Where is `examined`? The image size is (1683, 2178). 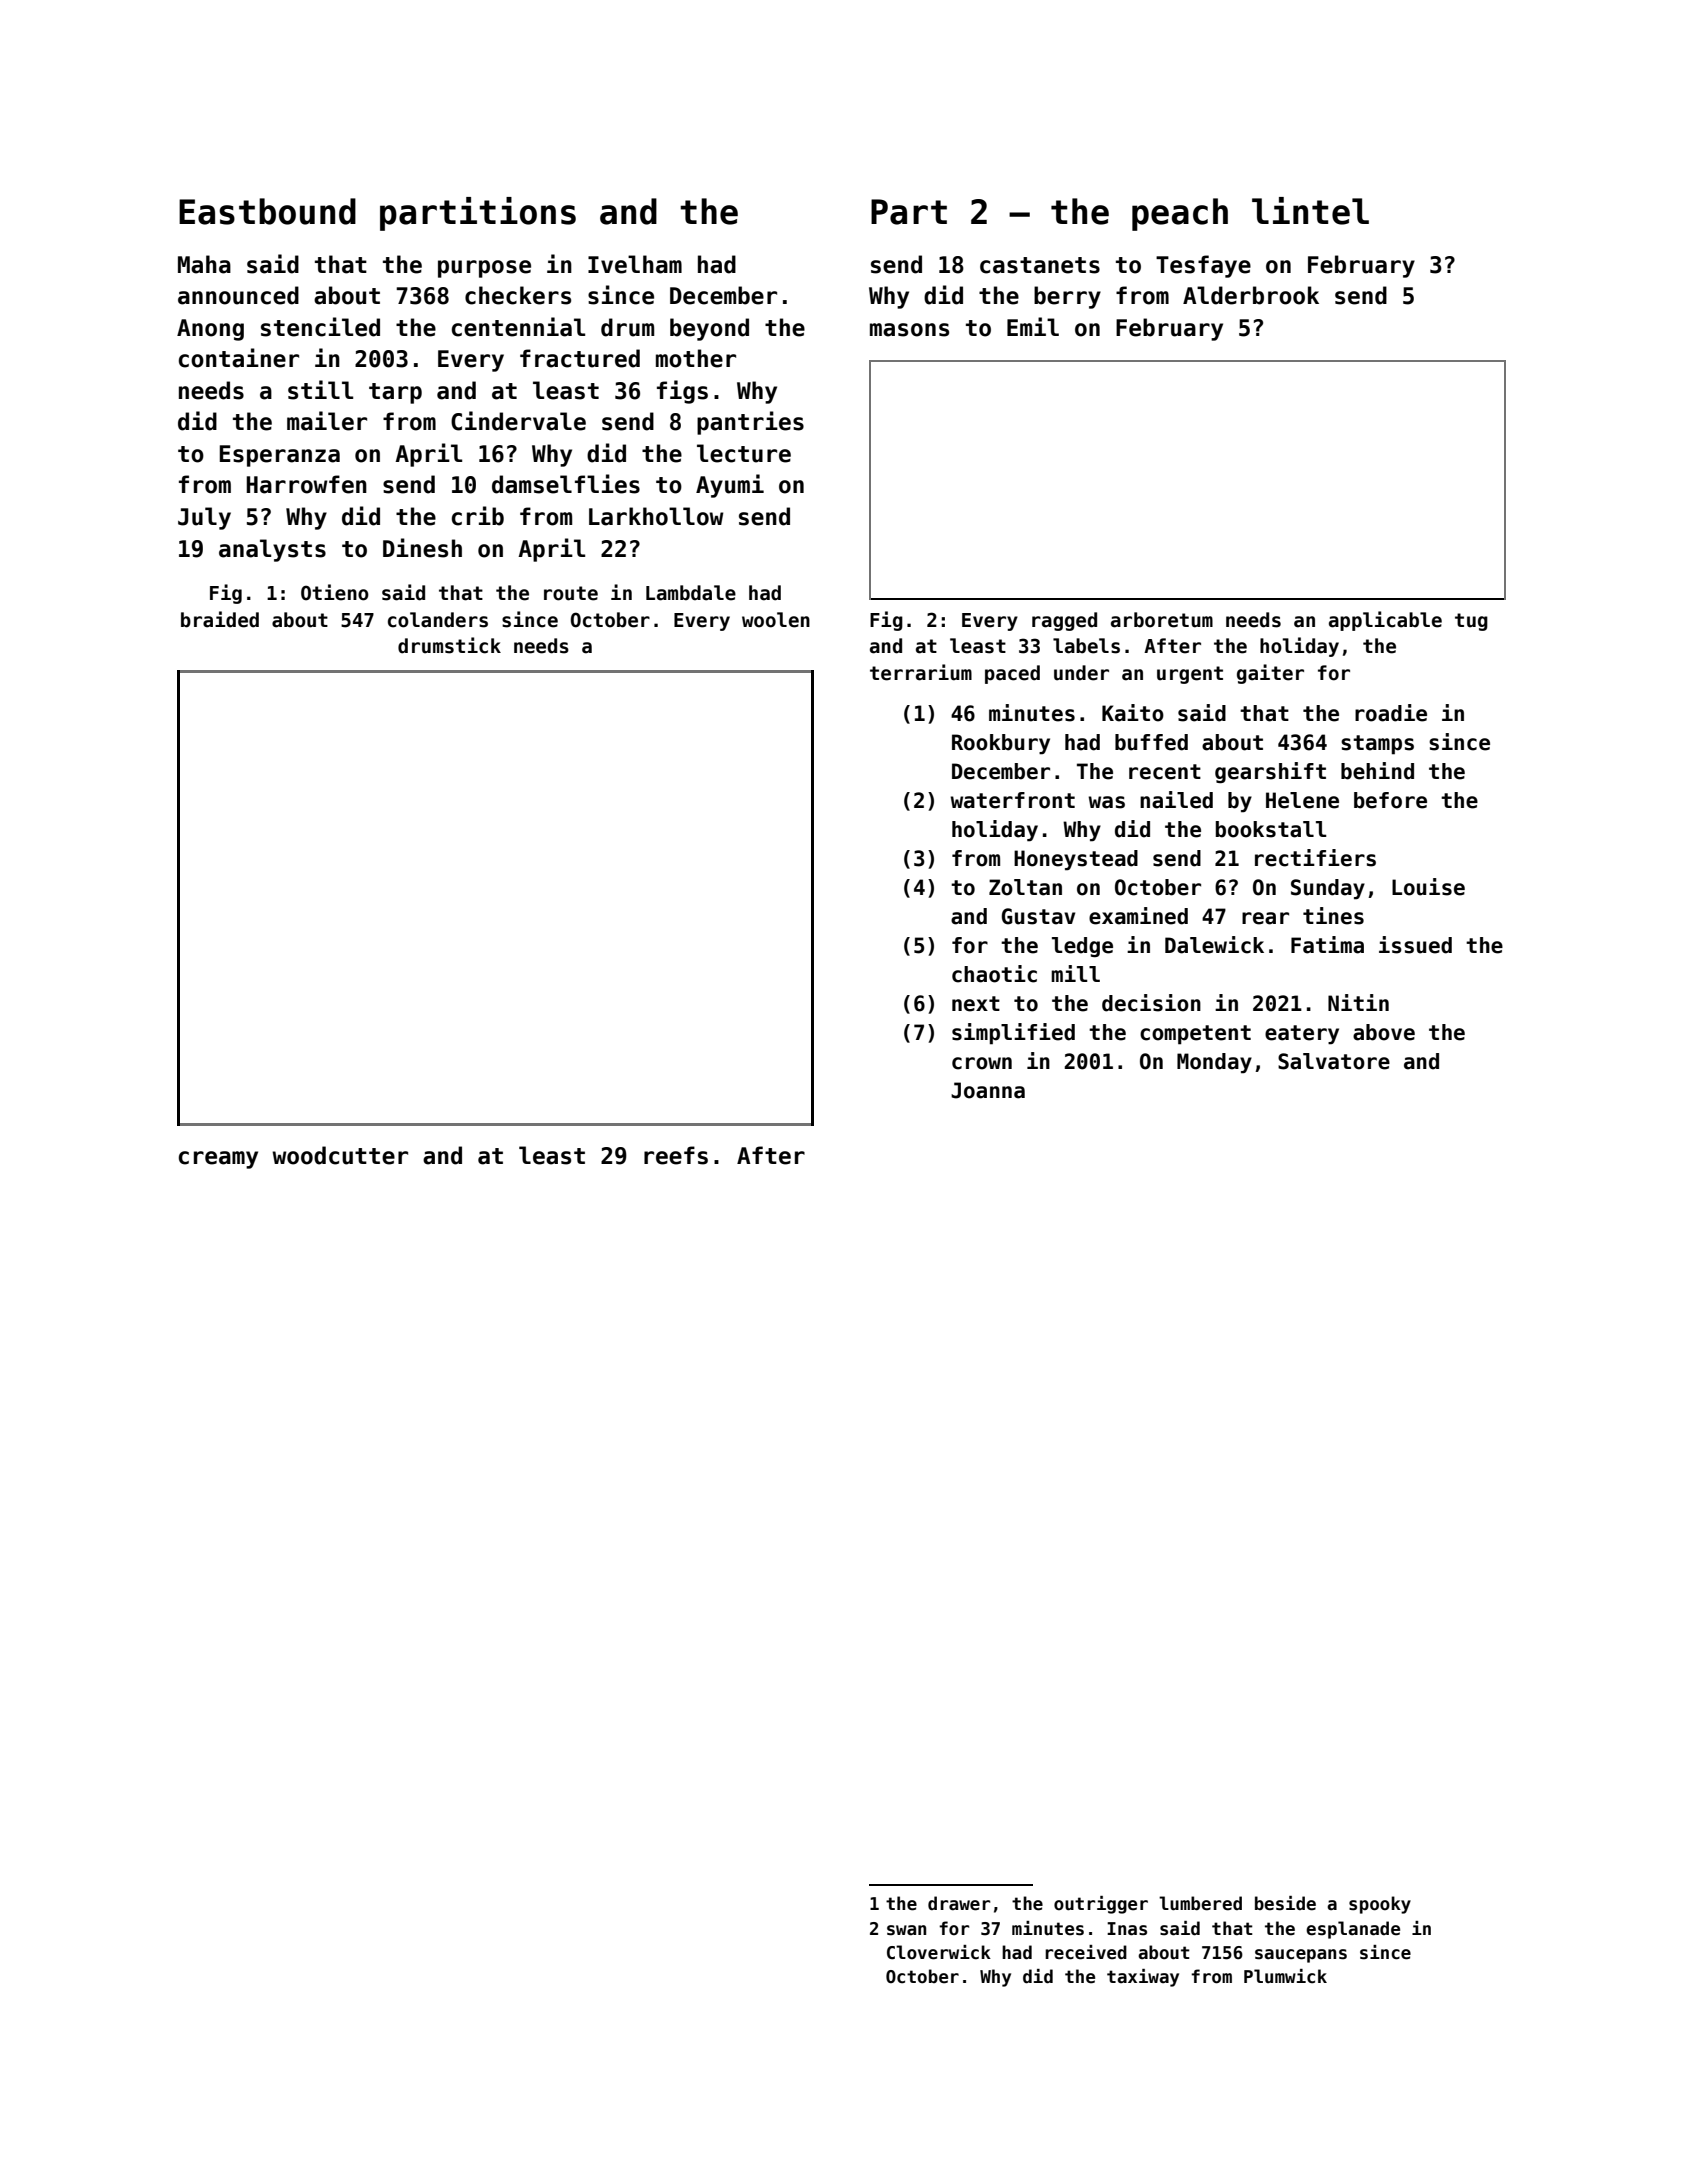 examined is located at coordinates (1138, 916).
